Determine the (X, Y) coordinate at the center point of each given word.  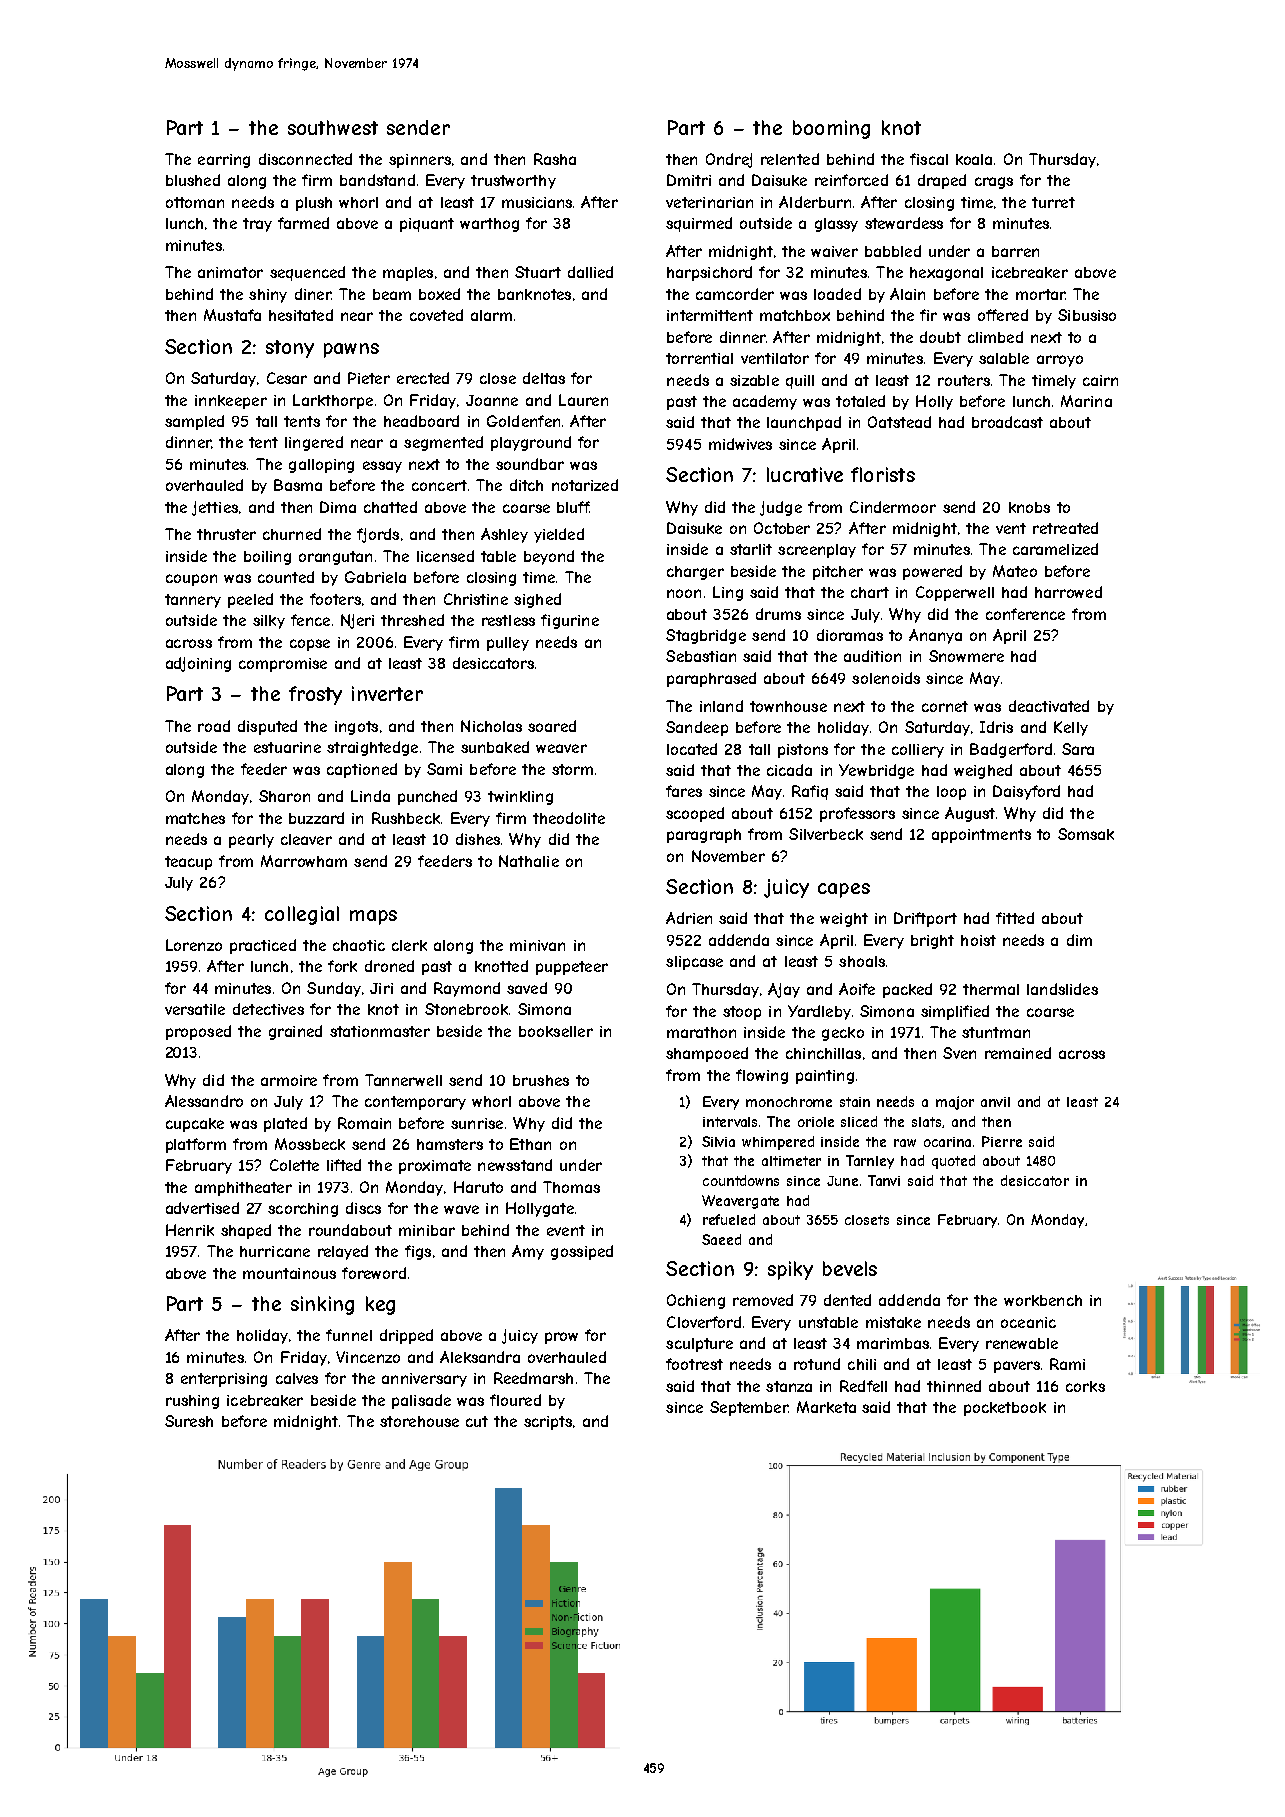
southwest (333, 127)
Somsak (1086, 834)
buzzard (316, 818)
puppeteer (572, 968)
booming (831, 129)
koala (974, 159)
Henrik (190, 1230)
